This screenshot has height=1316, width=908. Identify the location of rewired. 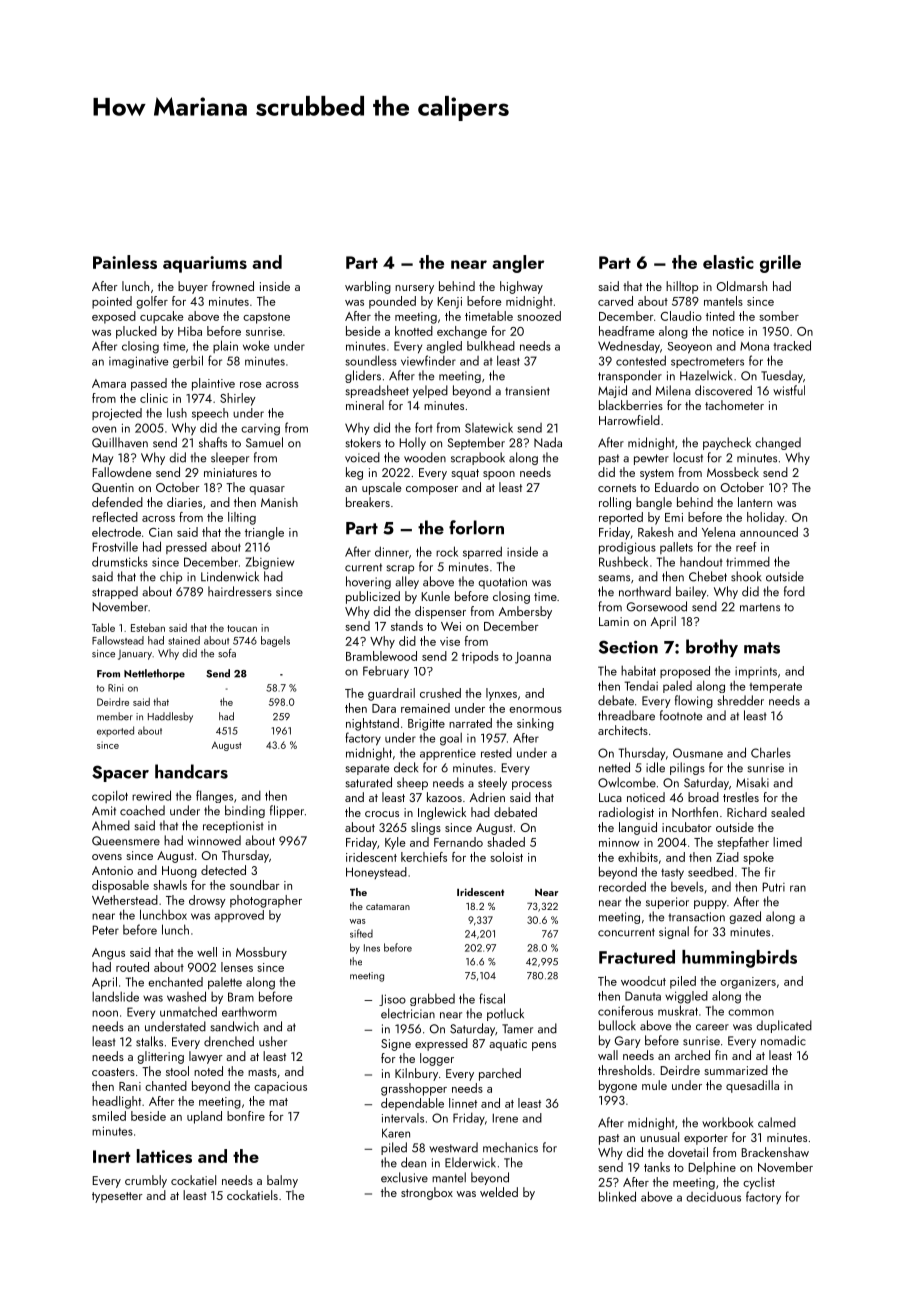
(151, 795).
